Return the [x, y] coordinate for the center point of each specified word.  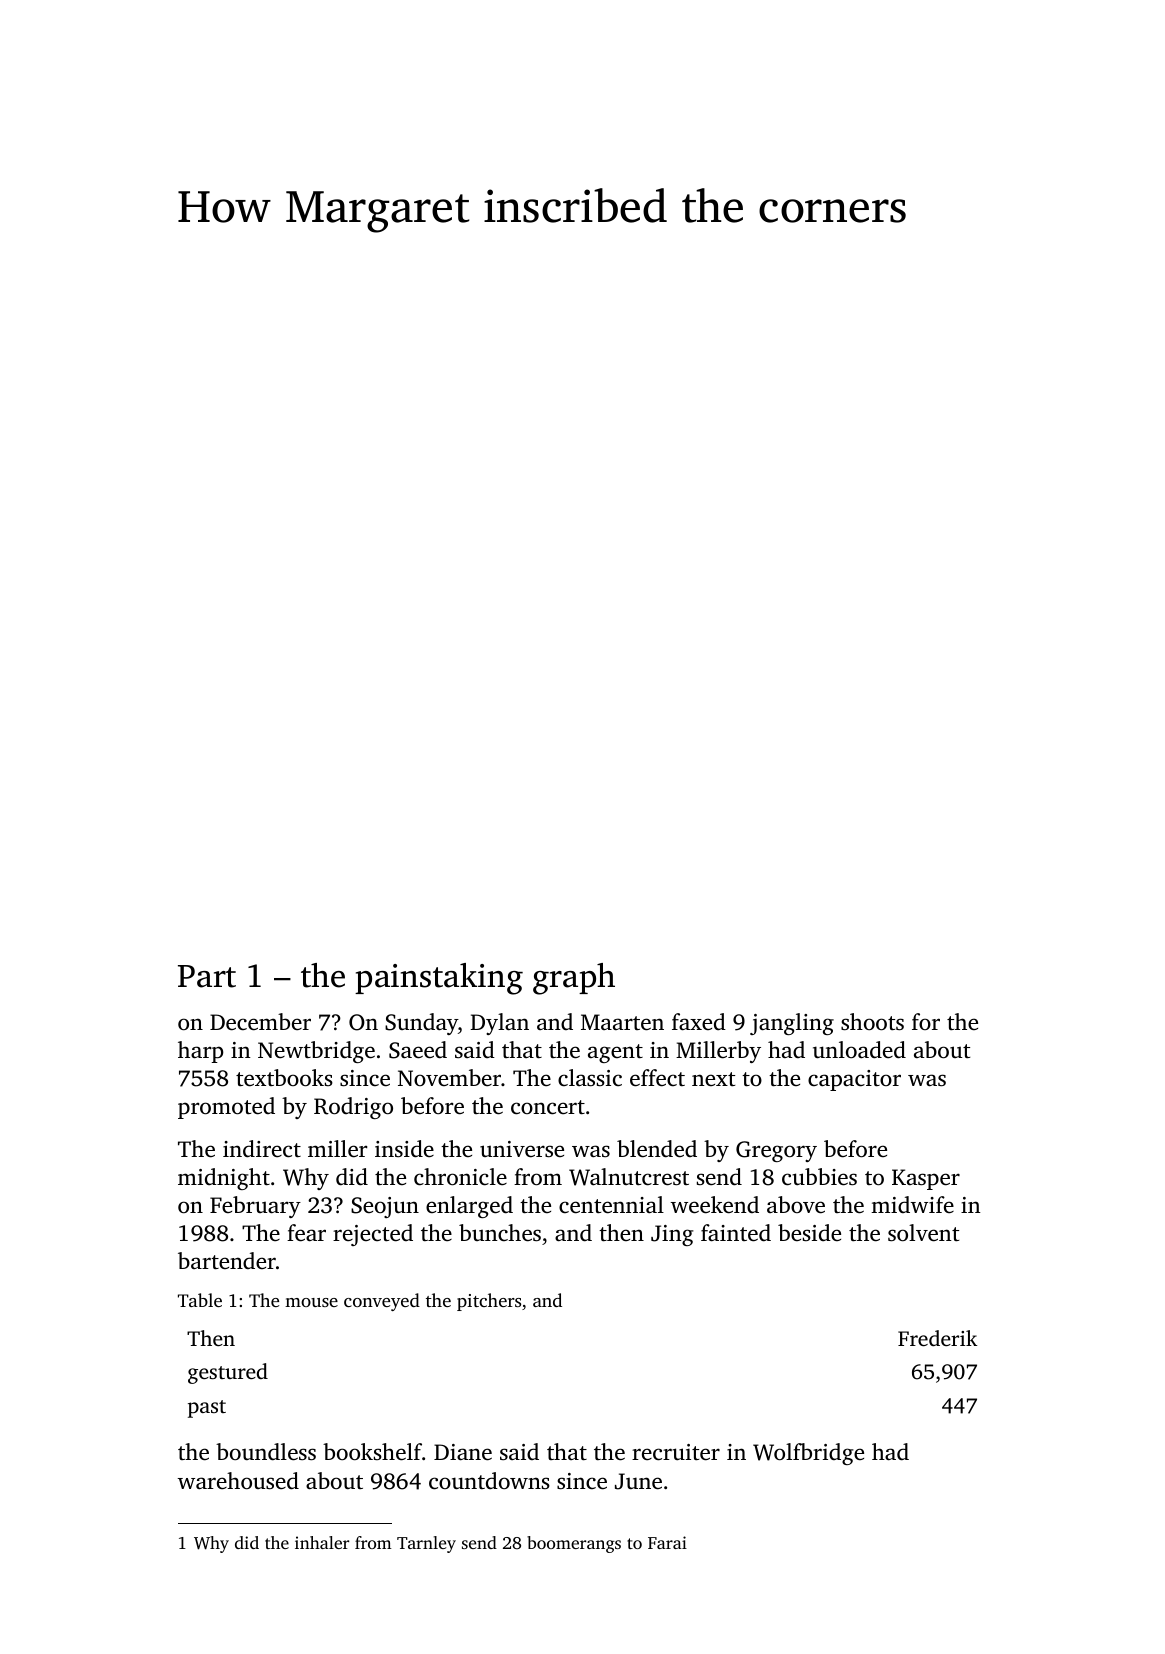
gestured [228, 1373]
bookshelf [372, 1452]
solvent [923, 1233]
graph [574, 979]
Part [207, 976]
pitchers [489, 1302]
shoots [872, 1022]
